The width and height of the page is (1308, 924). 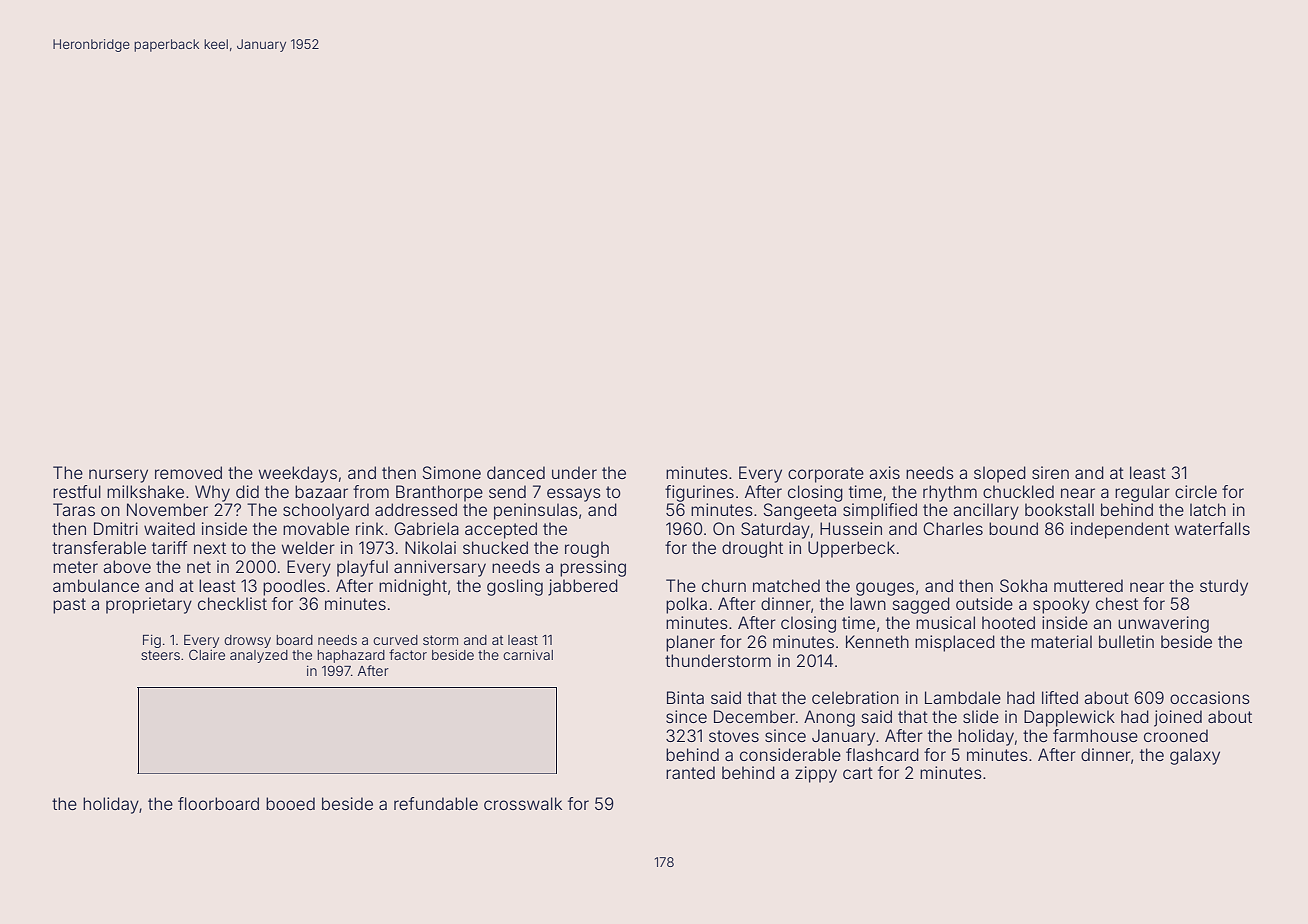 I want to click on circle, so click(x=1196, y=491).
